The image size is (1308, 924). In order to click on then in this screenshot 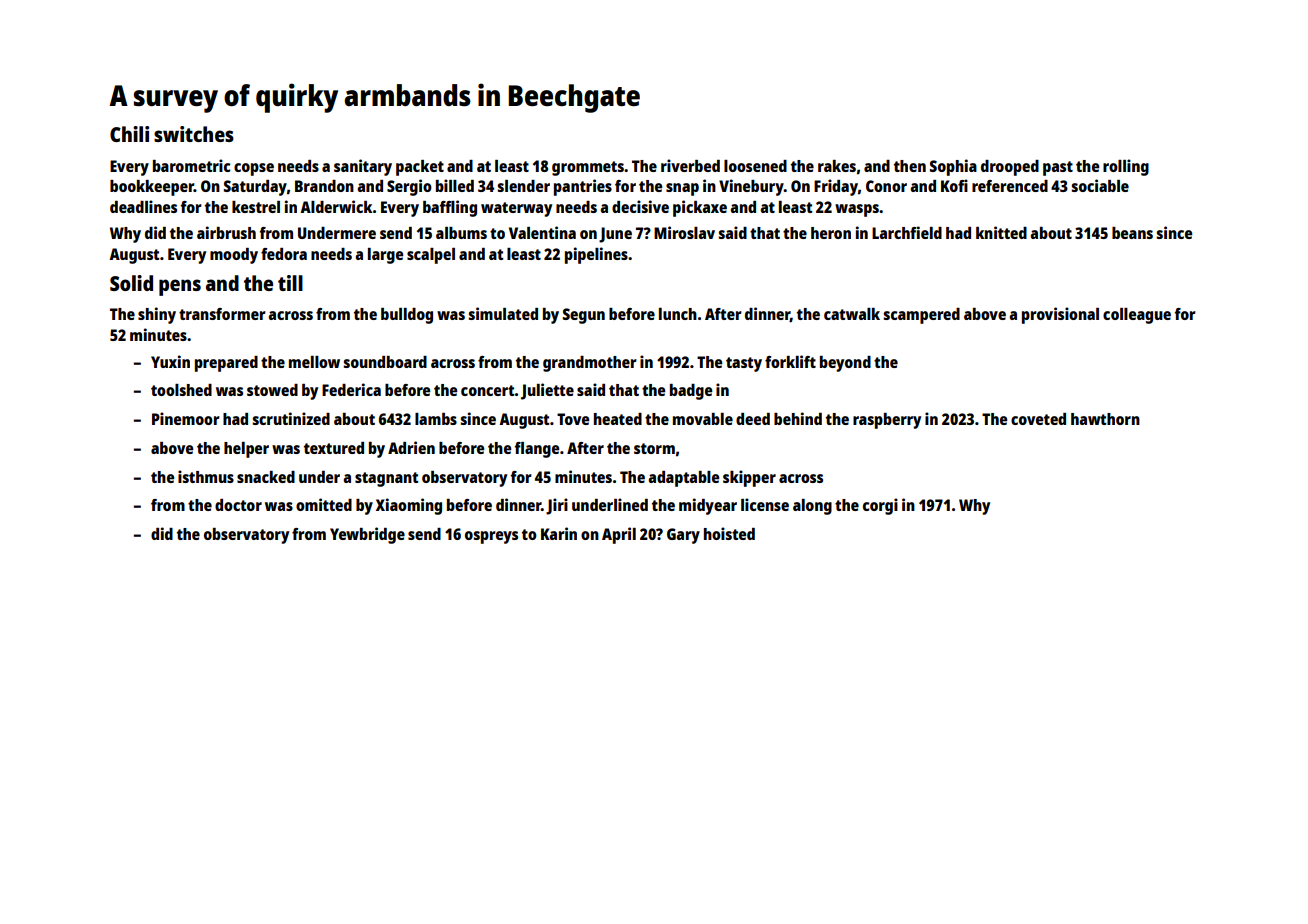, I will do `click(910, 166)`.
